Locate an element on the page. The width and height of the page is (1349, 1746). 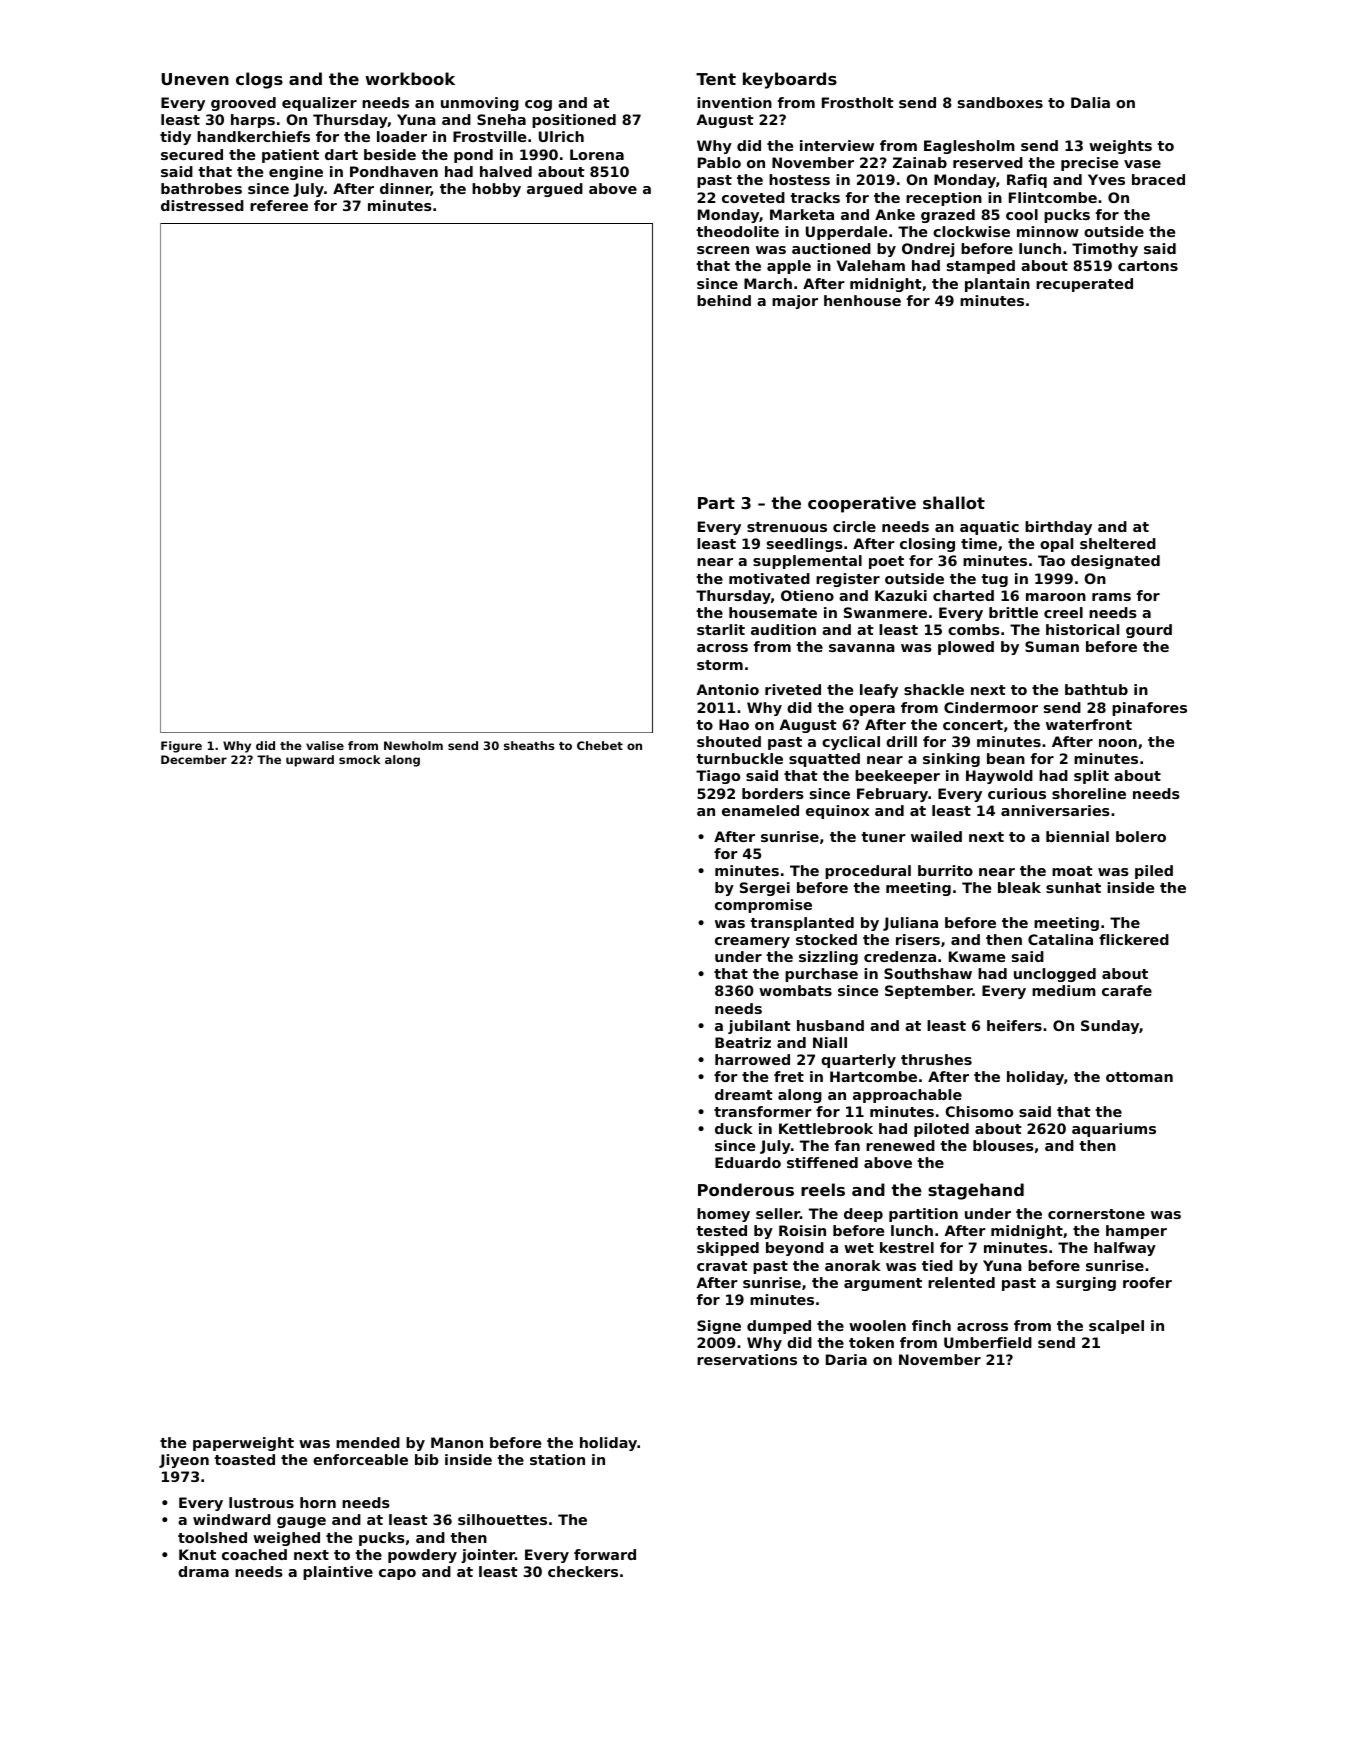
checkers is located at coordinates (583, 1571).
